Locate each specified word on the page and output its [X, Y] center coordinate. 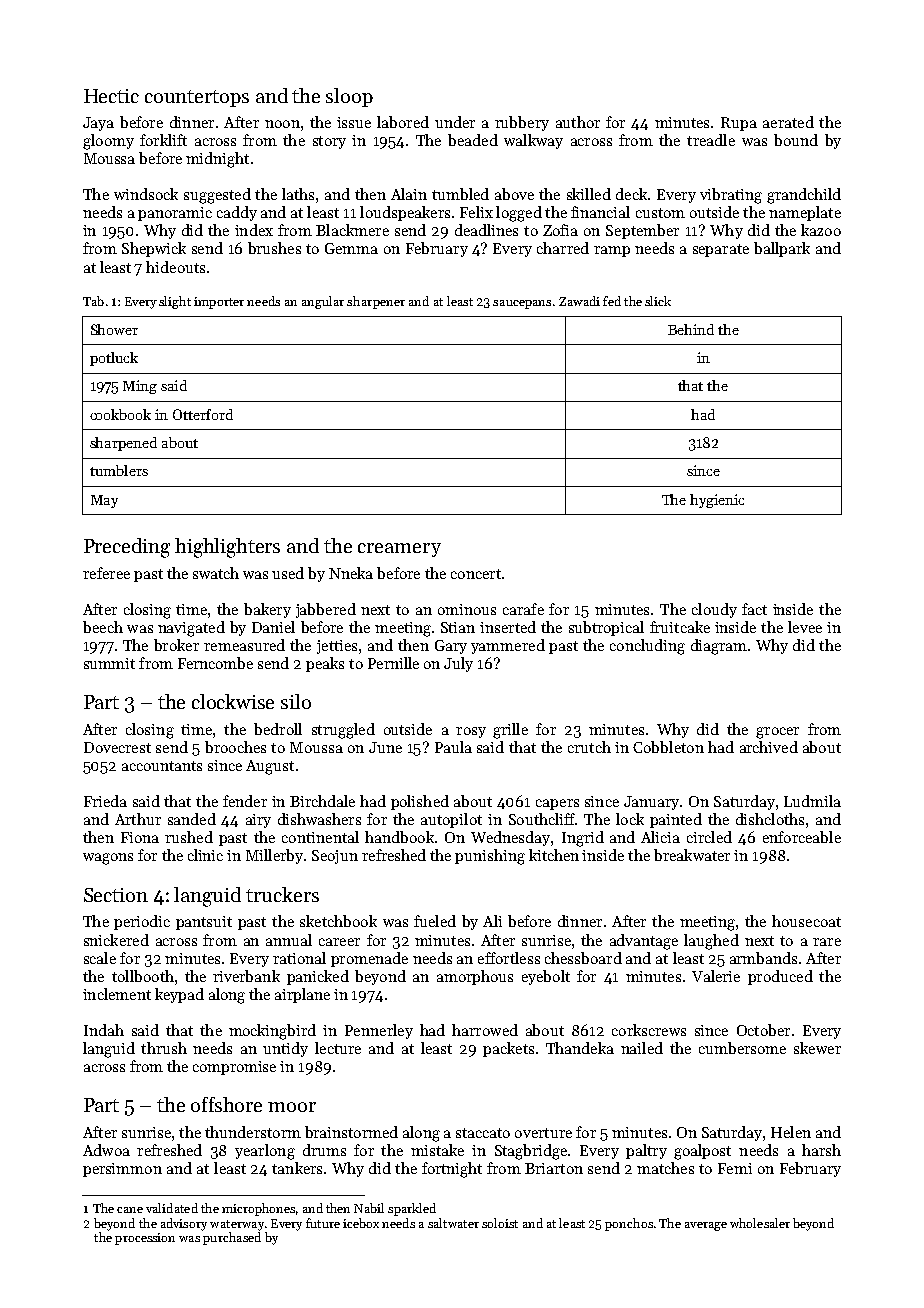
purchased [232, 1238]
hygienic [717, 501]
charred [563, 248]
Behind [691, 329]
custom [660, 213]
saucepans [522, 304]
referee [106, 573]
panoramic [175, 214]
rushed [189, 837]
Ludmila [812, 801]
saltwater [453, 1223]
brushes [274, 248]
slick [658, 301]
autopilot [451, 820]
